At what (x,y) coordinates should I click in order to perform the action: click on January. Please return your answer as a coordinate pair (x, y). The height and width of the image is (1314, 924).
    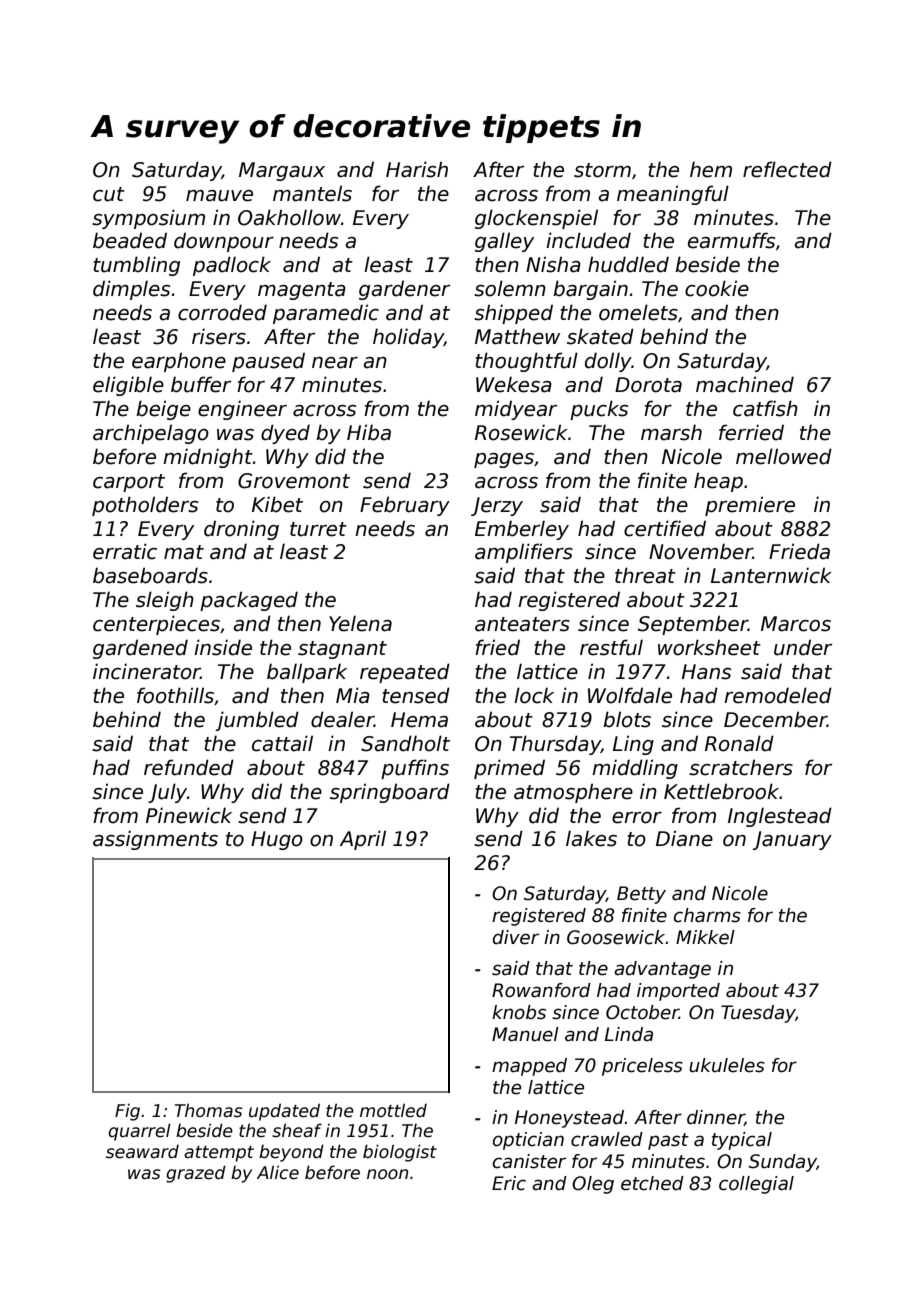
    Looking at the image, I should click on (792, 840).
